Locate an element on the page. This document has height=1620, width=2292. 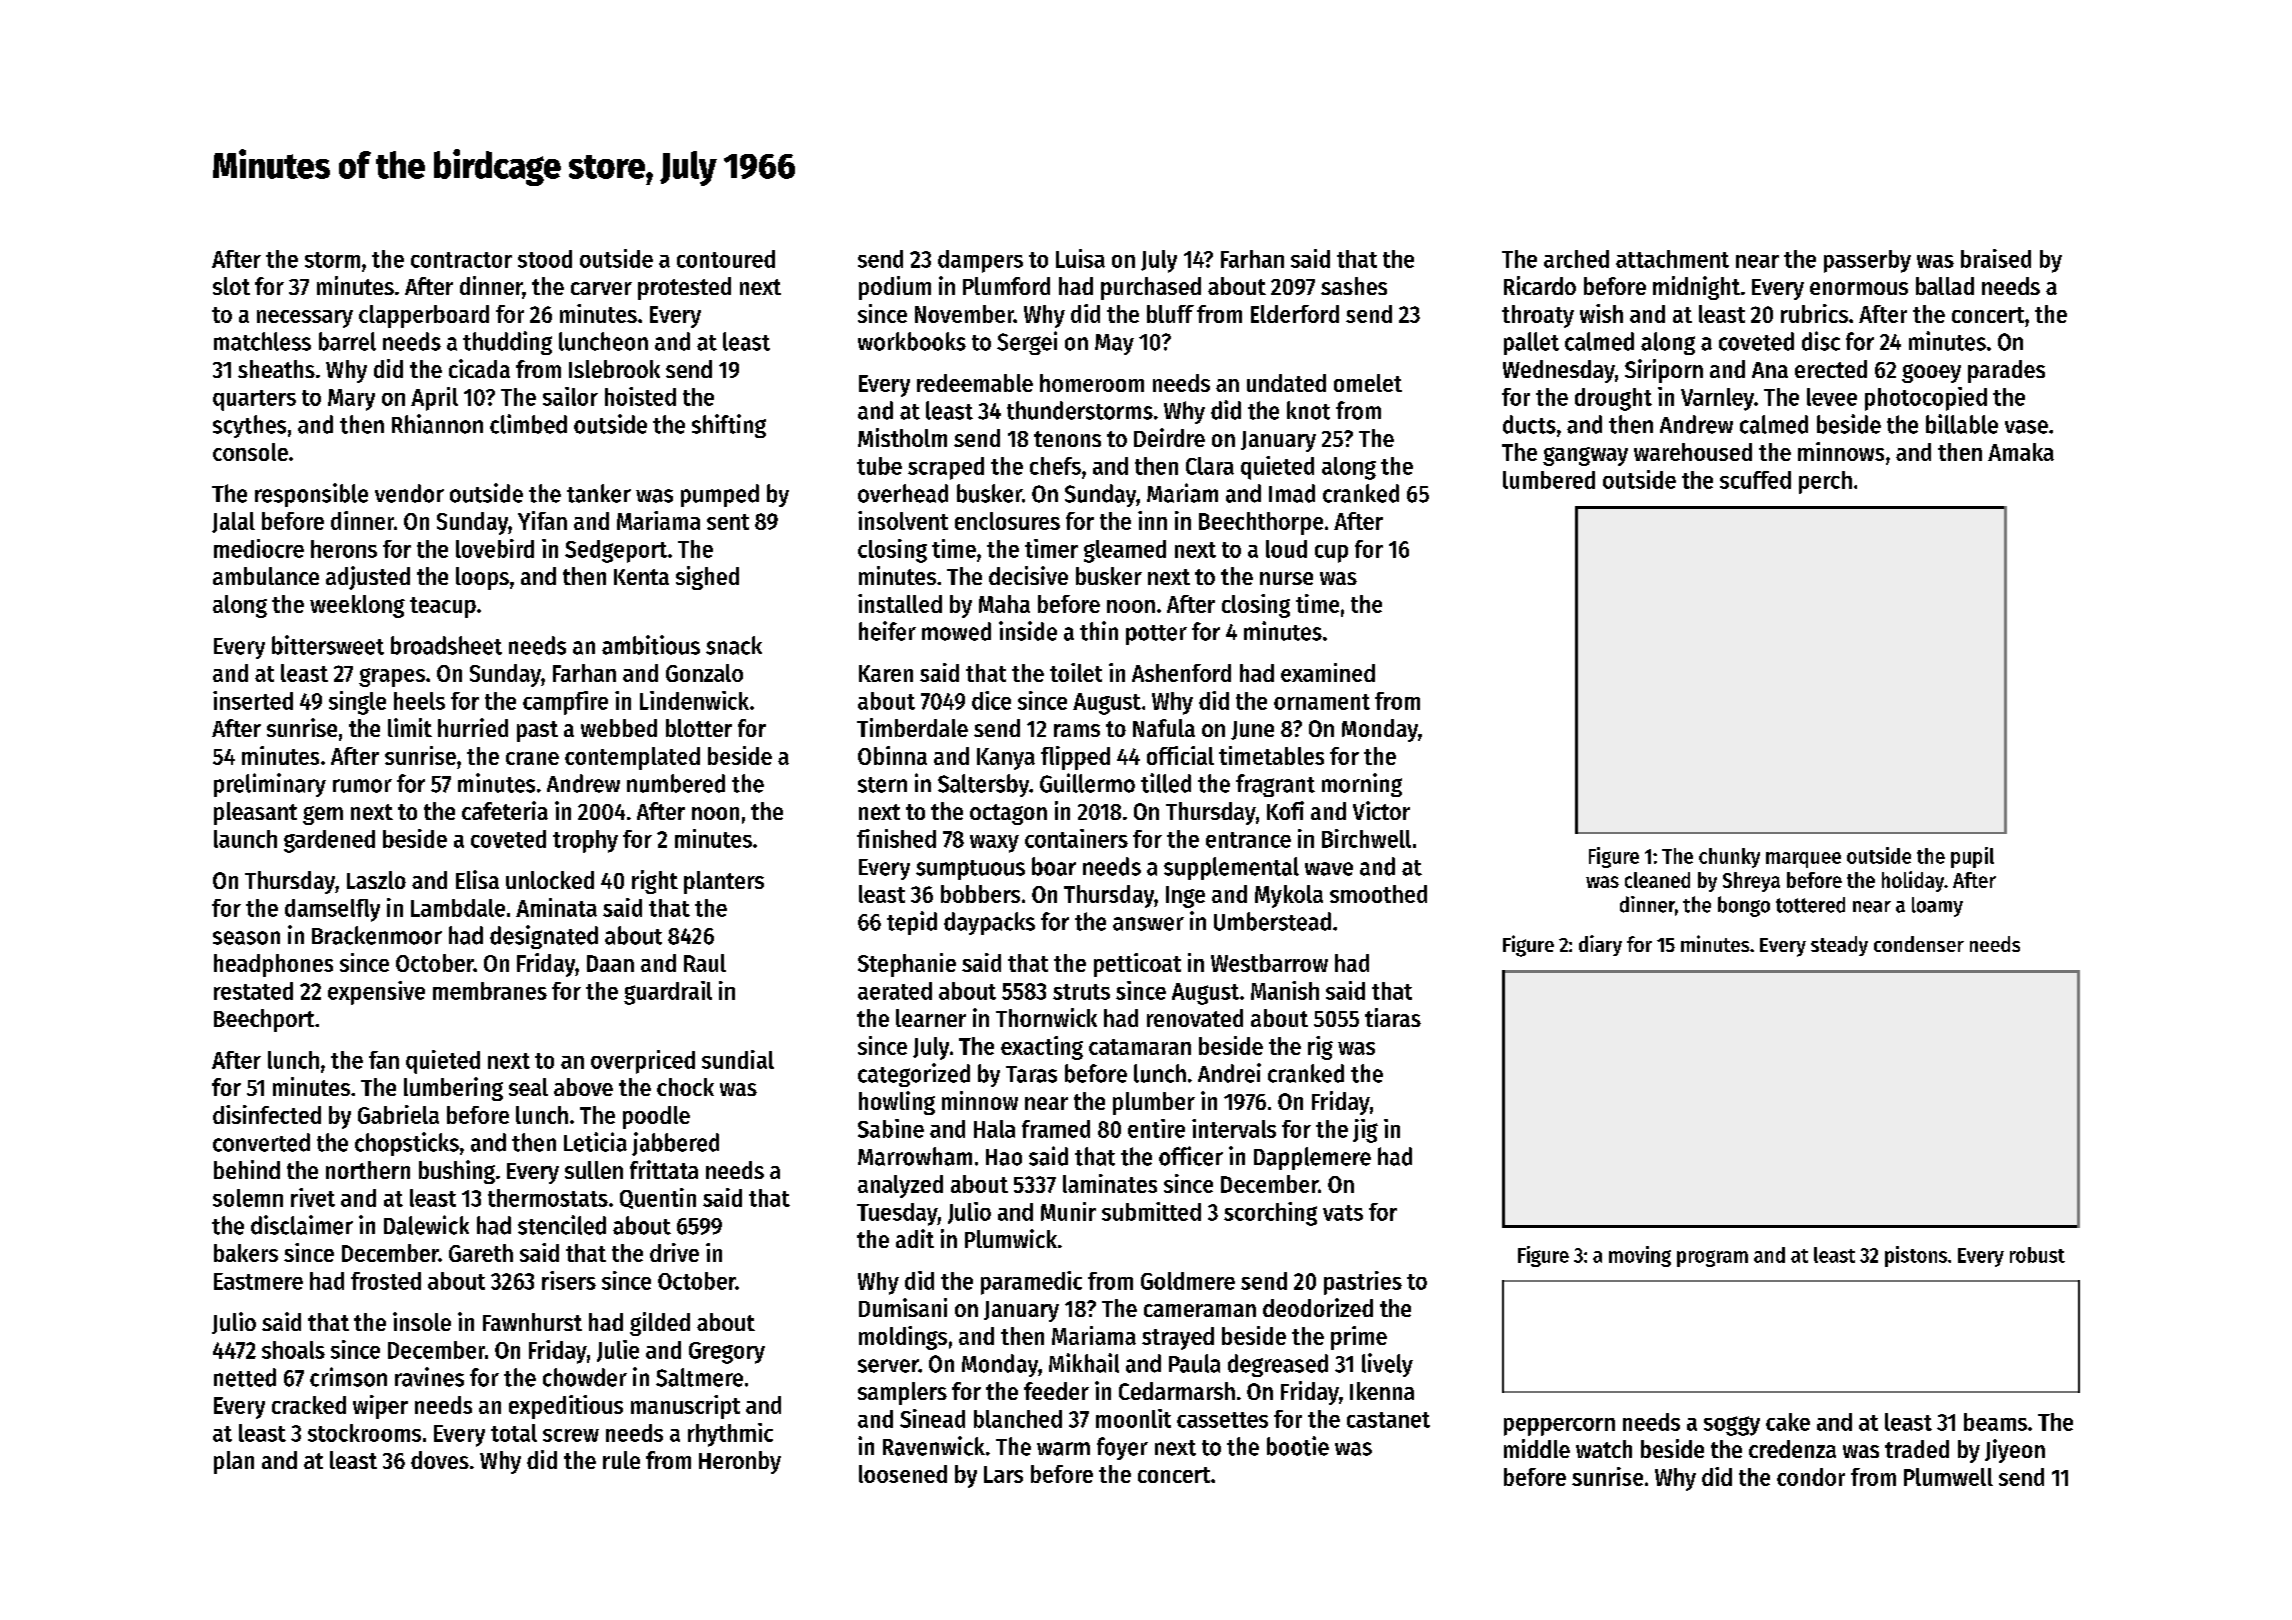
converted is located at coordinates (261, 1142).
